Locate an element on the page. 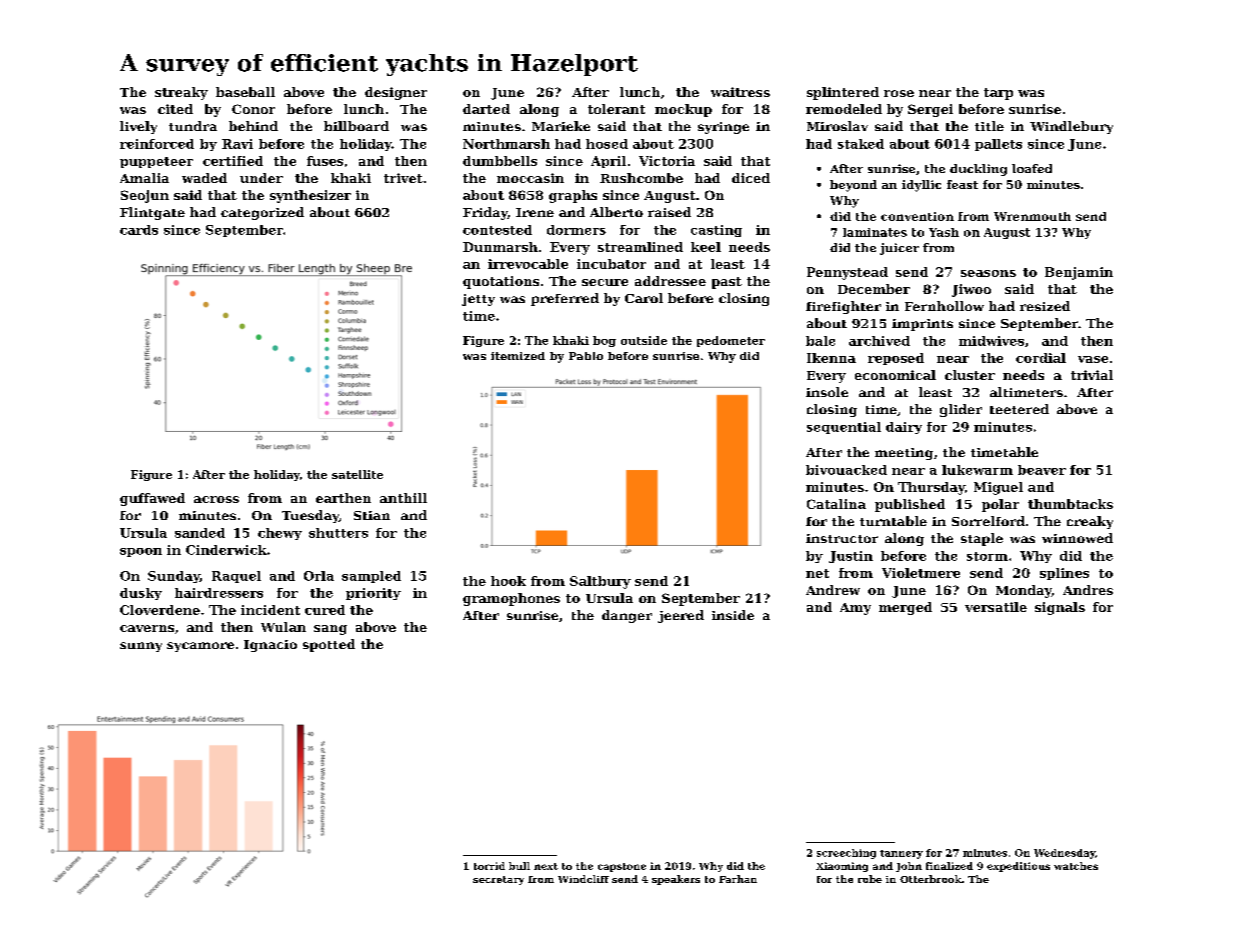  teetered is located at coordinates (1019, 409).
